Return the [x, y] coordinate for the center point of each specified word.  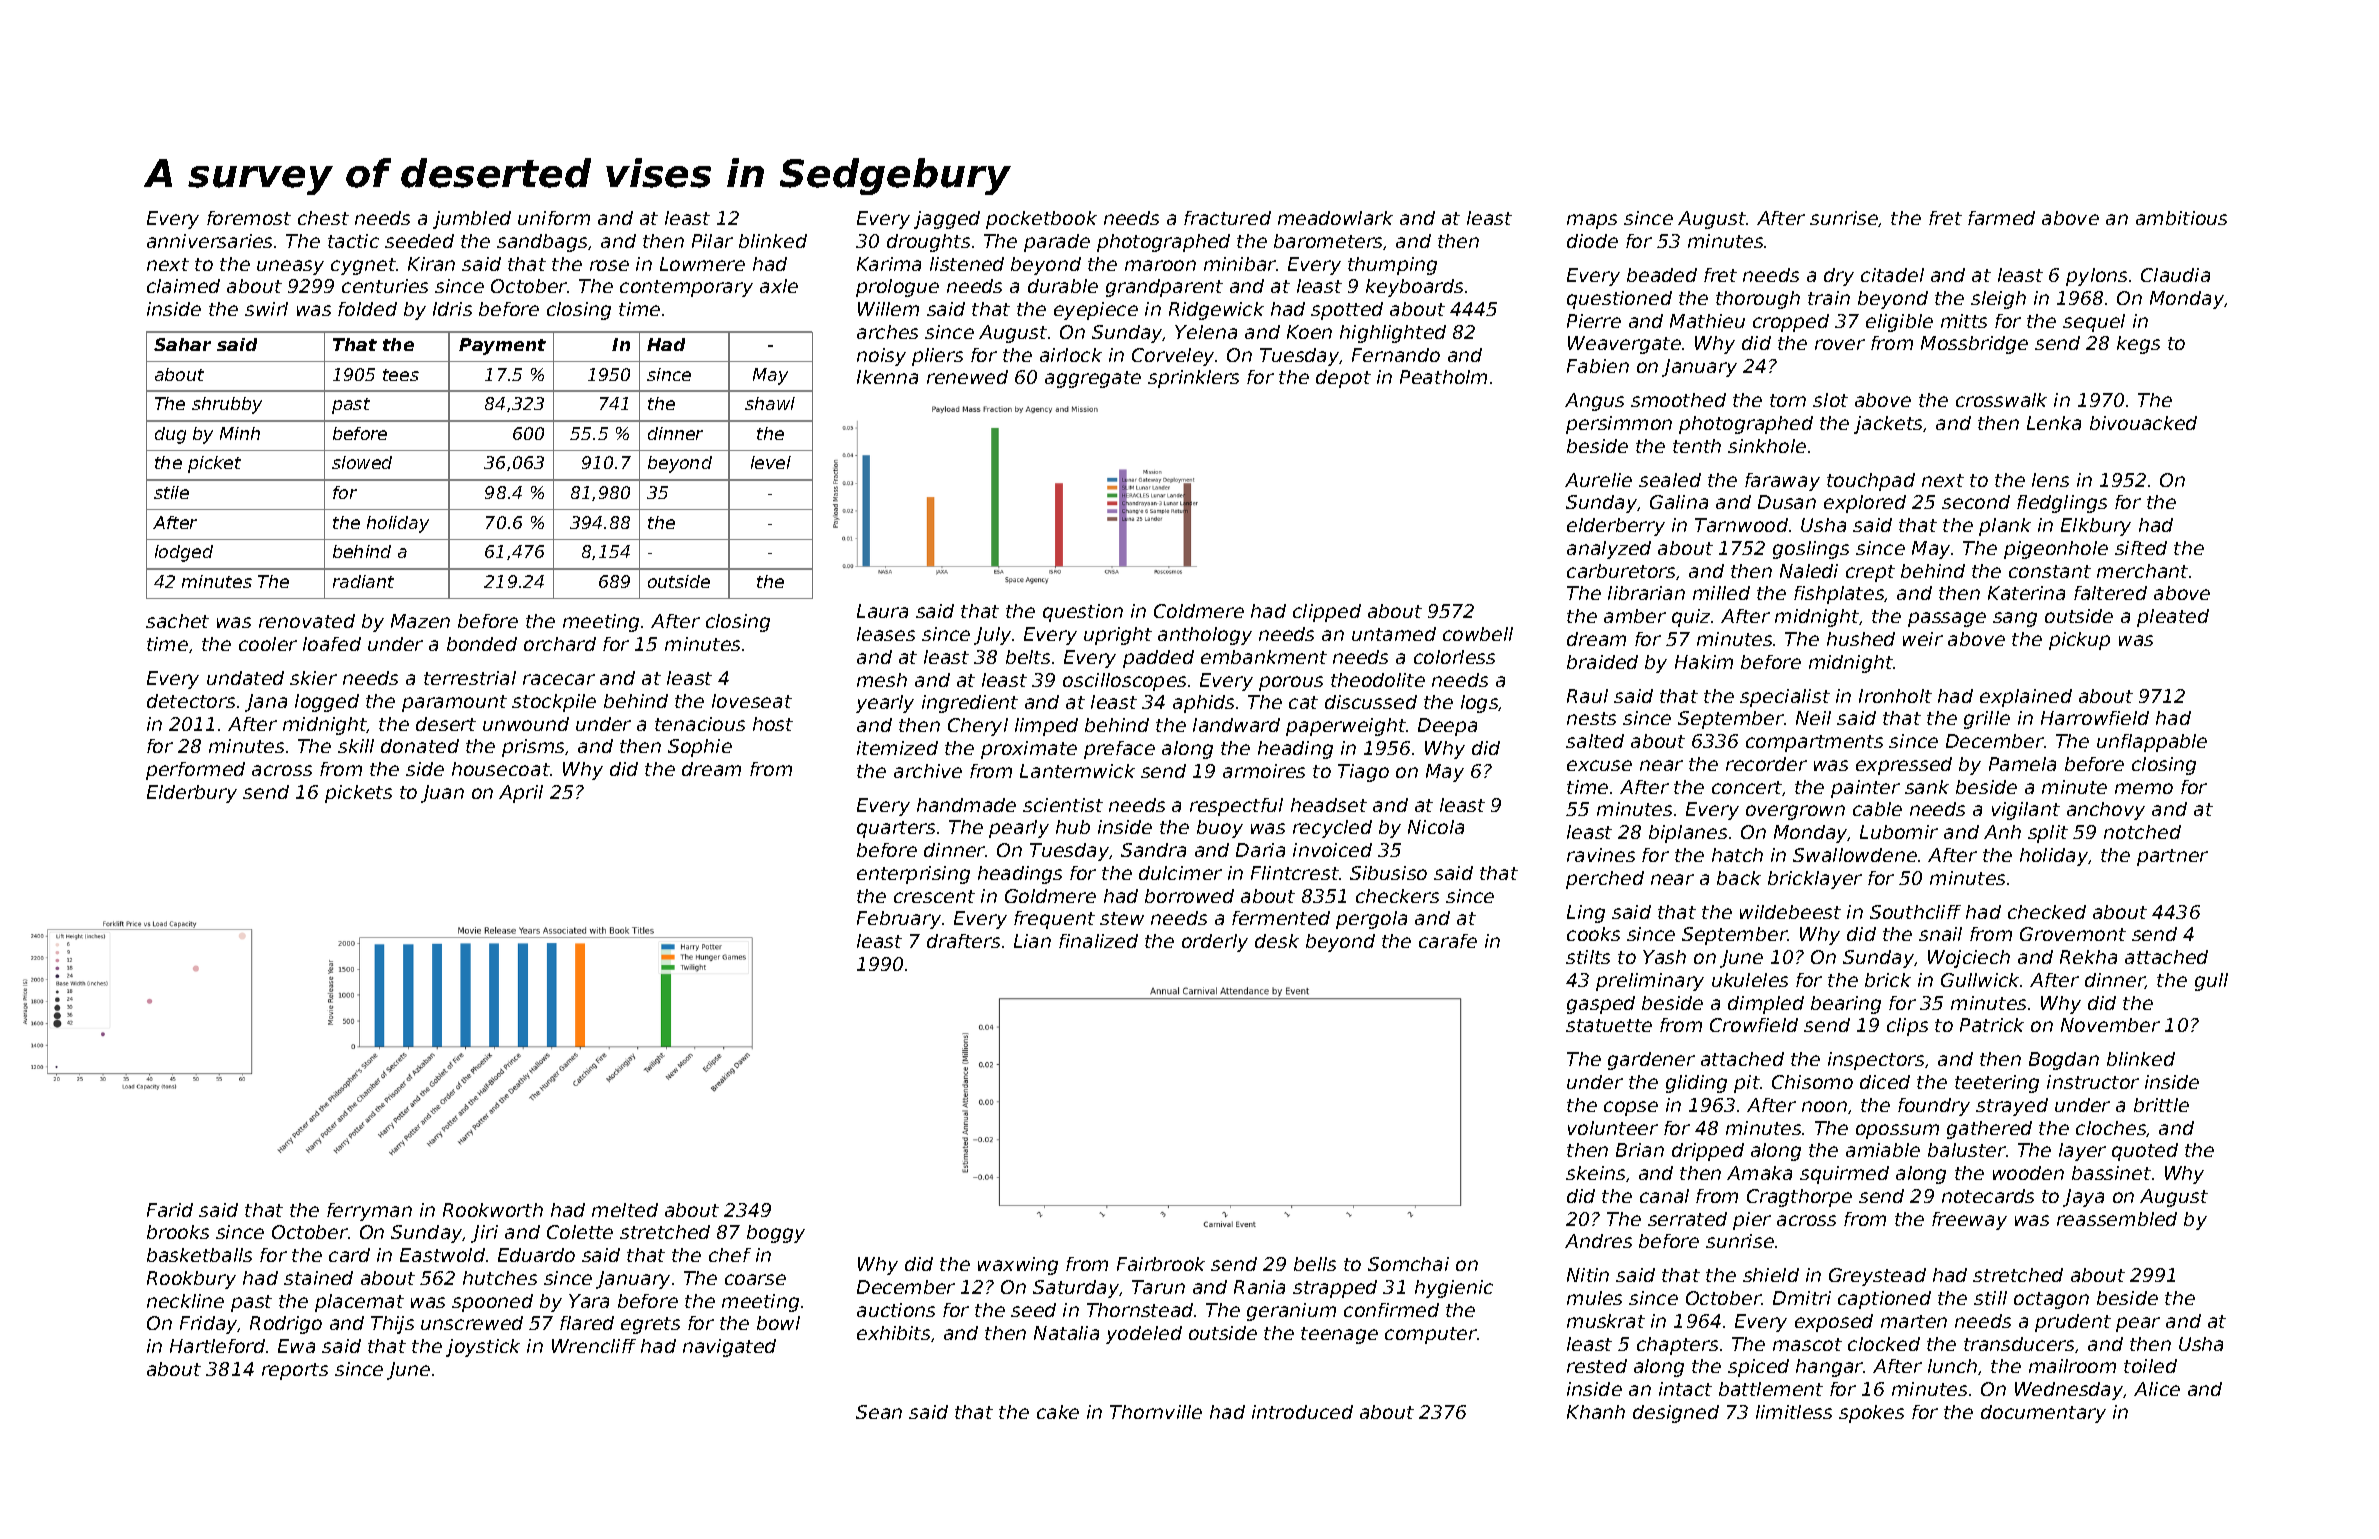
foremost [249, 218]
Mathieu [1707, 321]
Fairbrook [1161, 1264]
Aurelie [1598, 480]
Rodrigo [286, 1325]
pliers [937, 357]
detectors [191, 701]
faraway [1782, 482]
